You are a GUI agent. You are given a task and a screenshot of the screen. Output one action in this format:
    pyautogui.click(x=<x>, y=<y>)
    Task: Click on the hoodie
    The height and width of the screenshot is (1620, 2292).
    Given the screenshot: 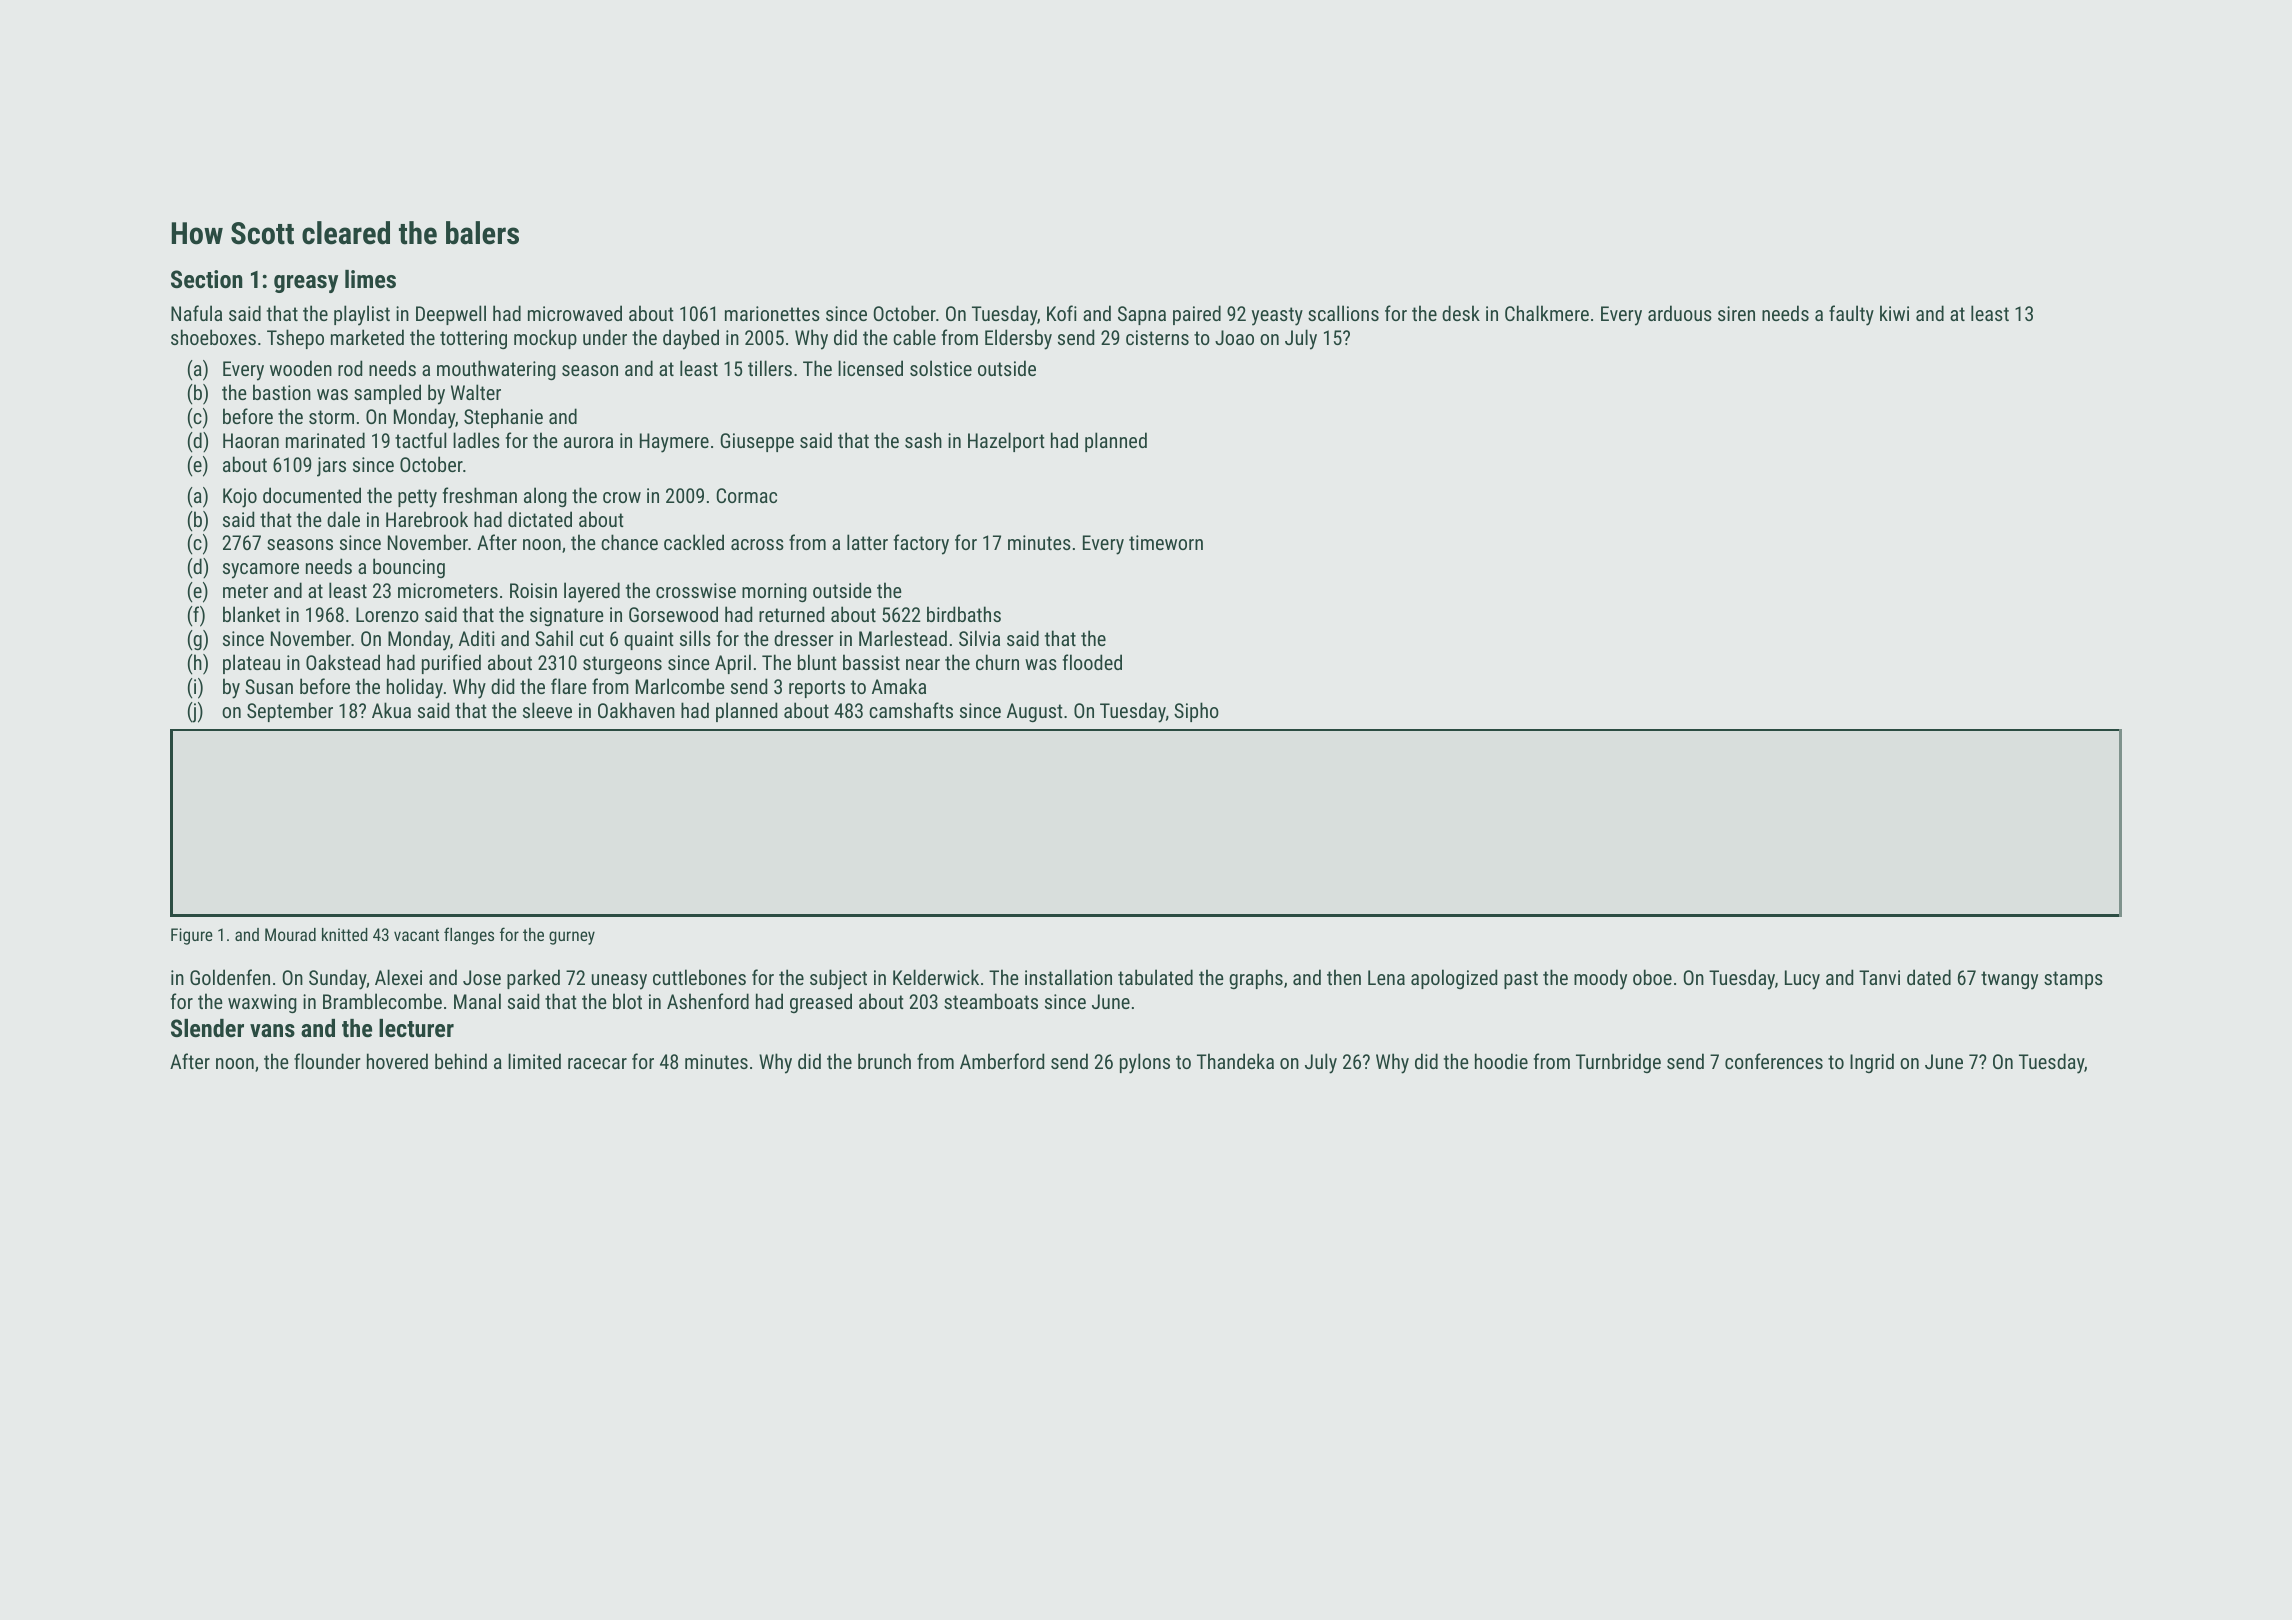 What is the action you would take?
    pyautogui.click(x=1501, y=1061)
